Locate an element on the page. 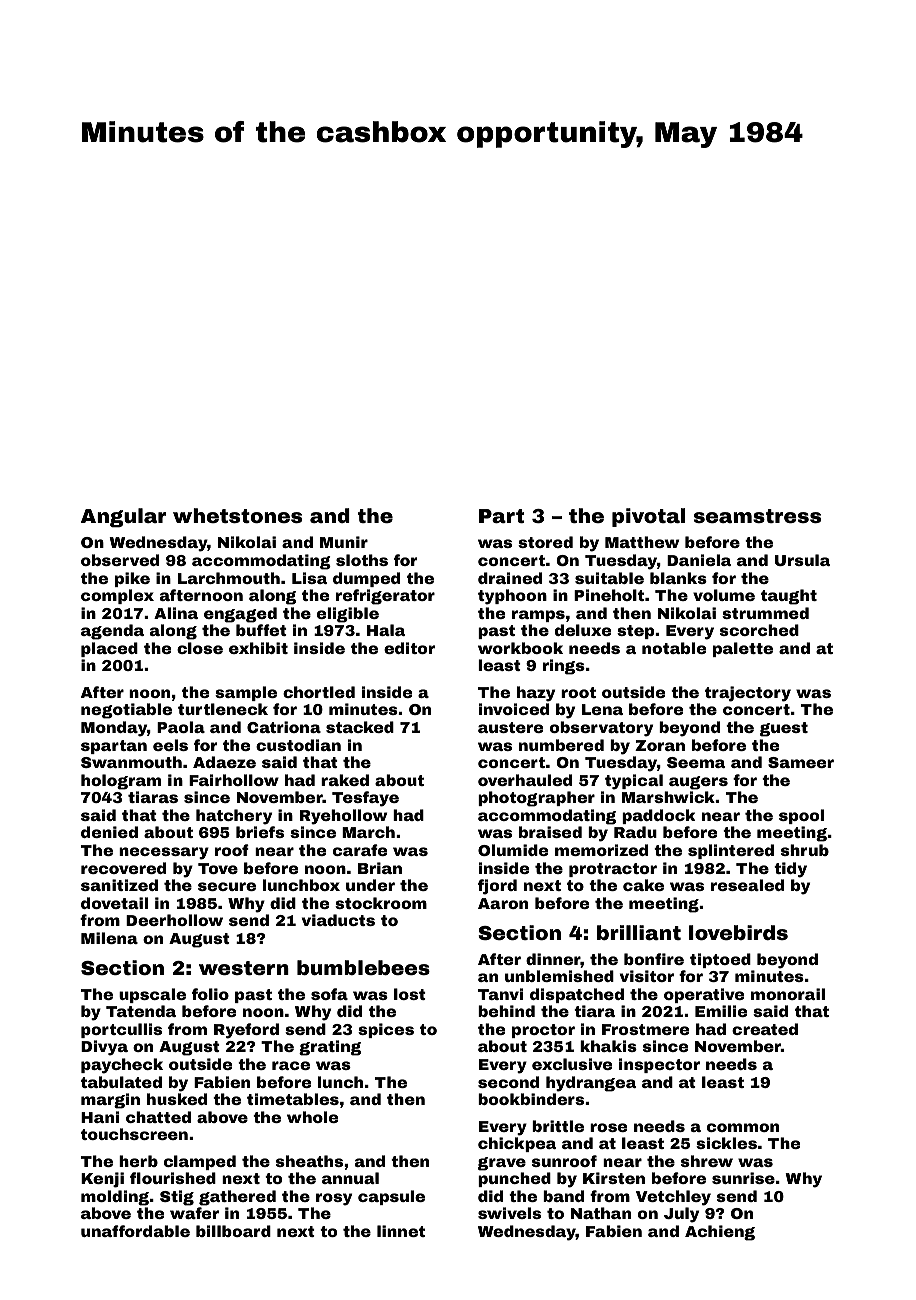 The width and height of the document is (916, 1300). proctor is located at coordinates (543, 1031).
